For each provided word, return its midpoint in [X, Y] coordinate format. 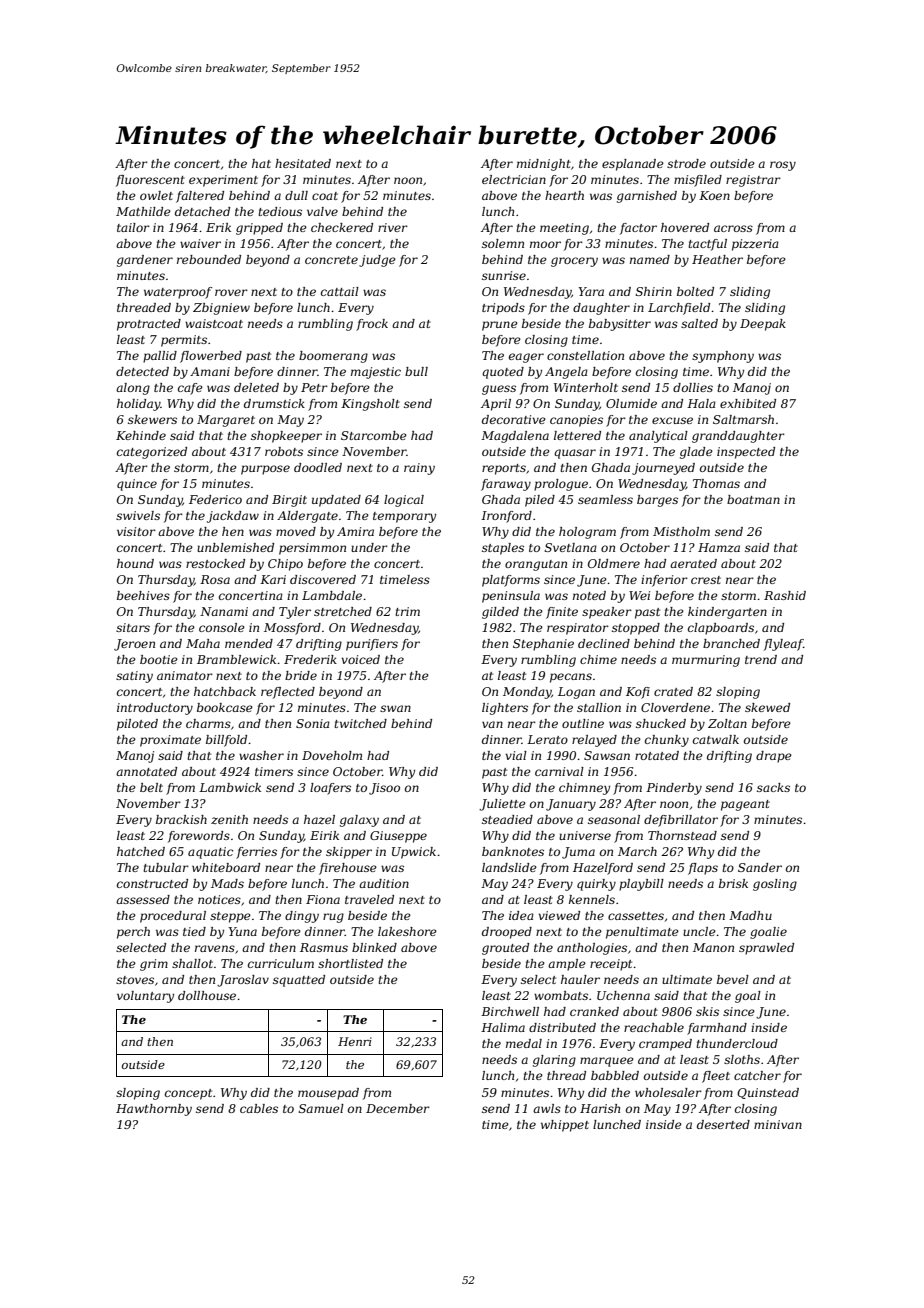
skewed [767, 707]
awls [547, 1108]
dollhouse [207, 995]
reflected [288, 693]
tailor [133, 227]
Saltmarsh [743, 419]
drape [774, 757]
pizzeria [755, 245]
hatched [141, 851]
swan [395, 708]
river [393, 227]
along [133, 389]
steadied [507, 819]
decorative [514, 419]
